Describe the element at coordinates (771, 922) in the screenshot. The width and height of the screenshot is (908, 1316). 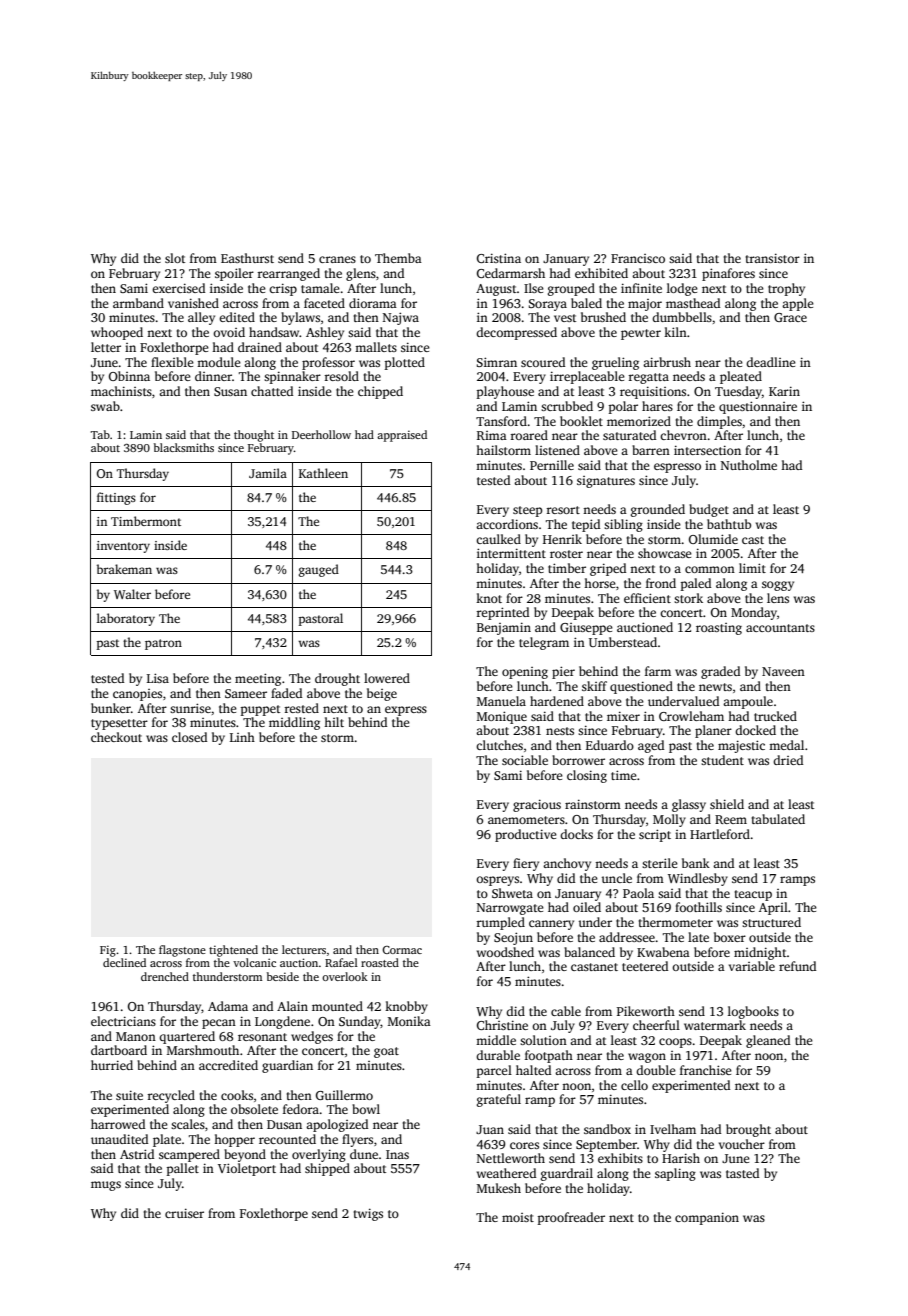
I see `structured` at that location.
